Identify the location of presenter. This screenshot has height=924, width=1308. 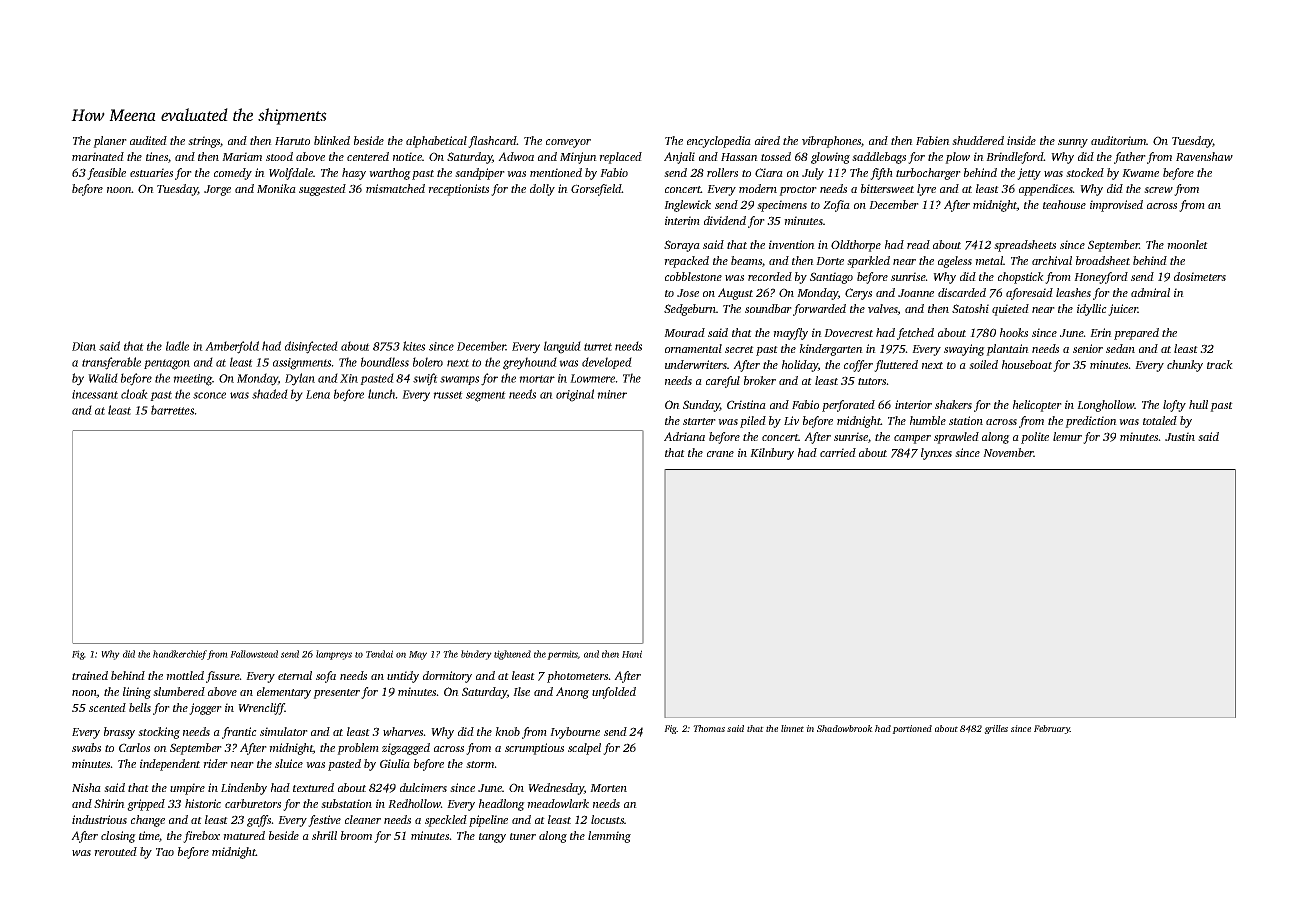
(336, 694).
